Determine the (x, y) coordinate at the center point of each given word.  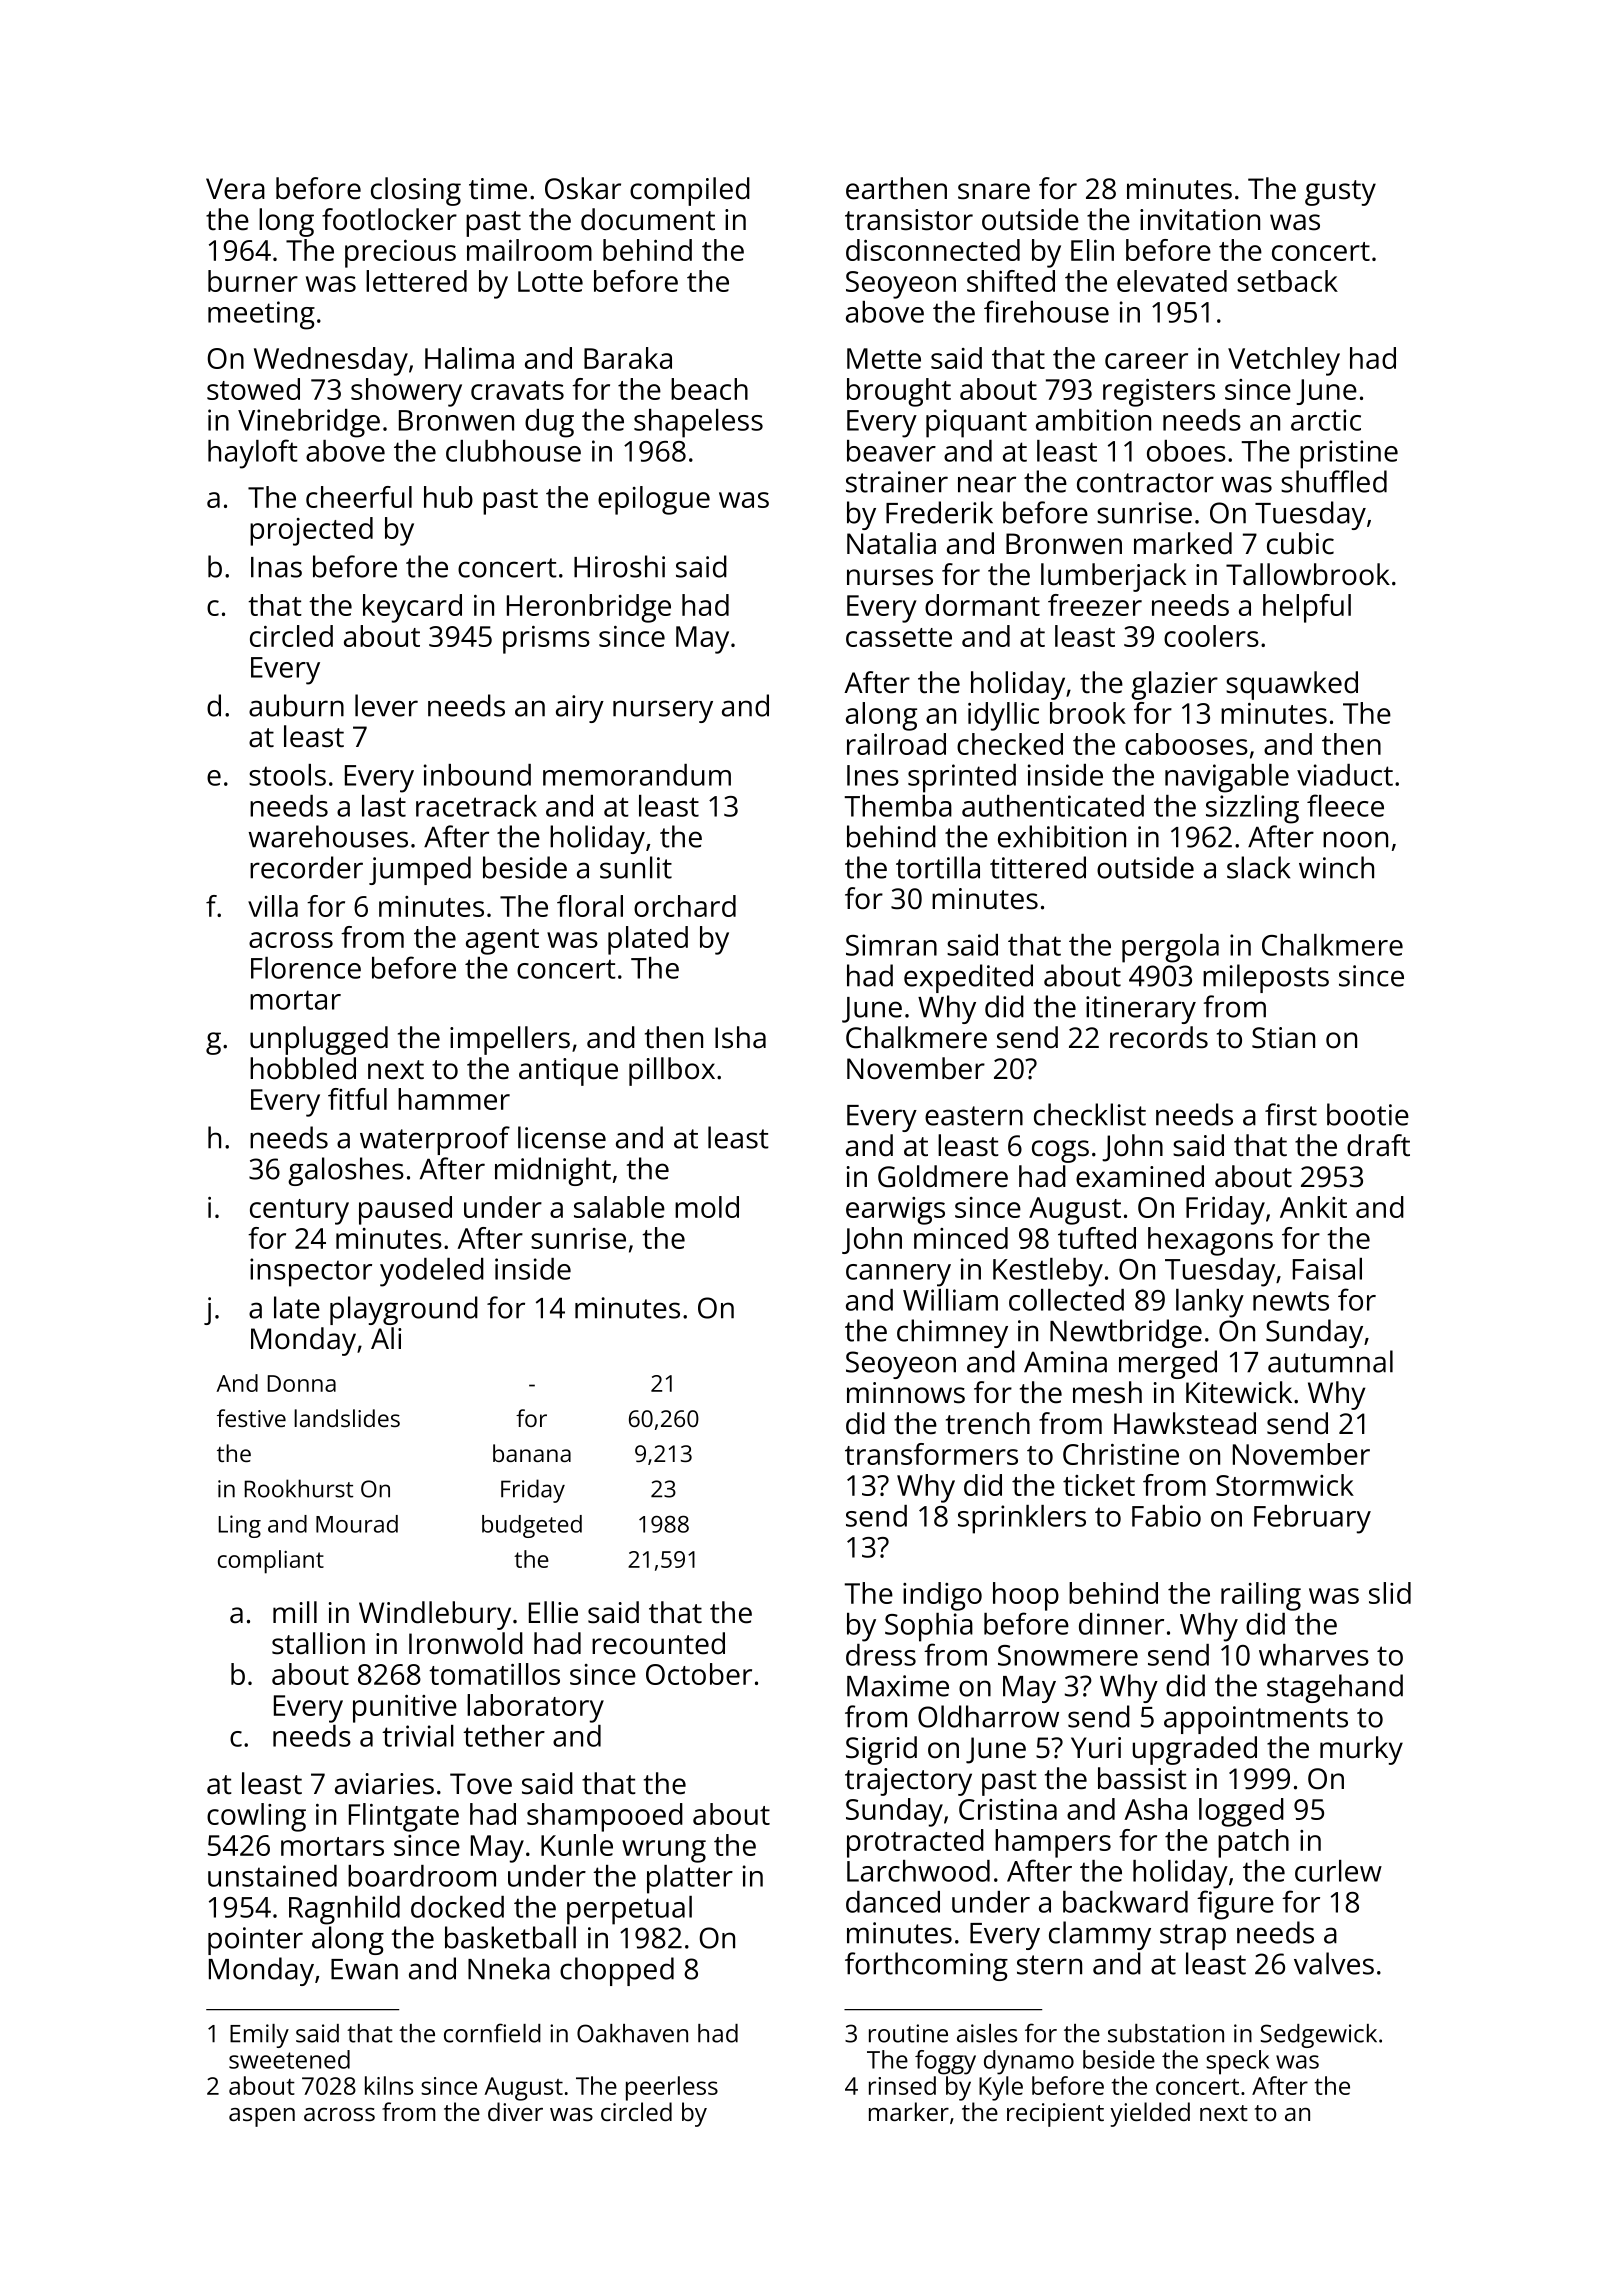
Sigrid (881, 1750)
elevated (1172, 281)
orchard (685, 906)
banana (532, 1453)
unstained (272, 1876)
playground (404, 1310)
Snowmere (1068, 1655)
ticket (1099, 1485)
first (1291, 1114)
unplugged (319, 1040)
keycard (412, 608)
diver (515, 2111)
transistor (909, 220)
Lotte (550, 281)
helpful (1307, 608)
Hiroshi (619, 566)
